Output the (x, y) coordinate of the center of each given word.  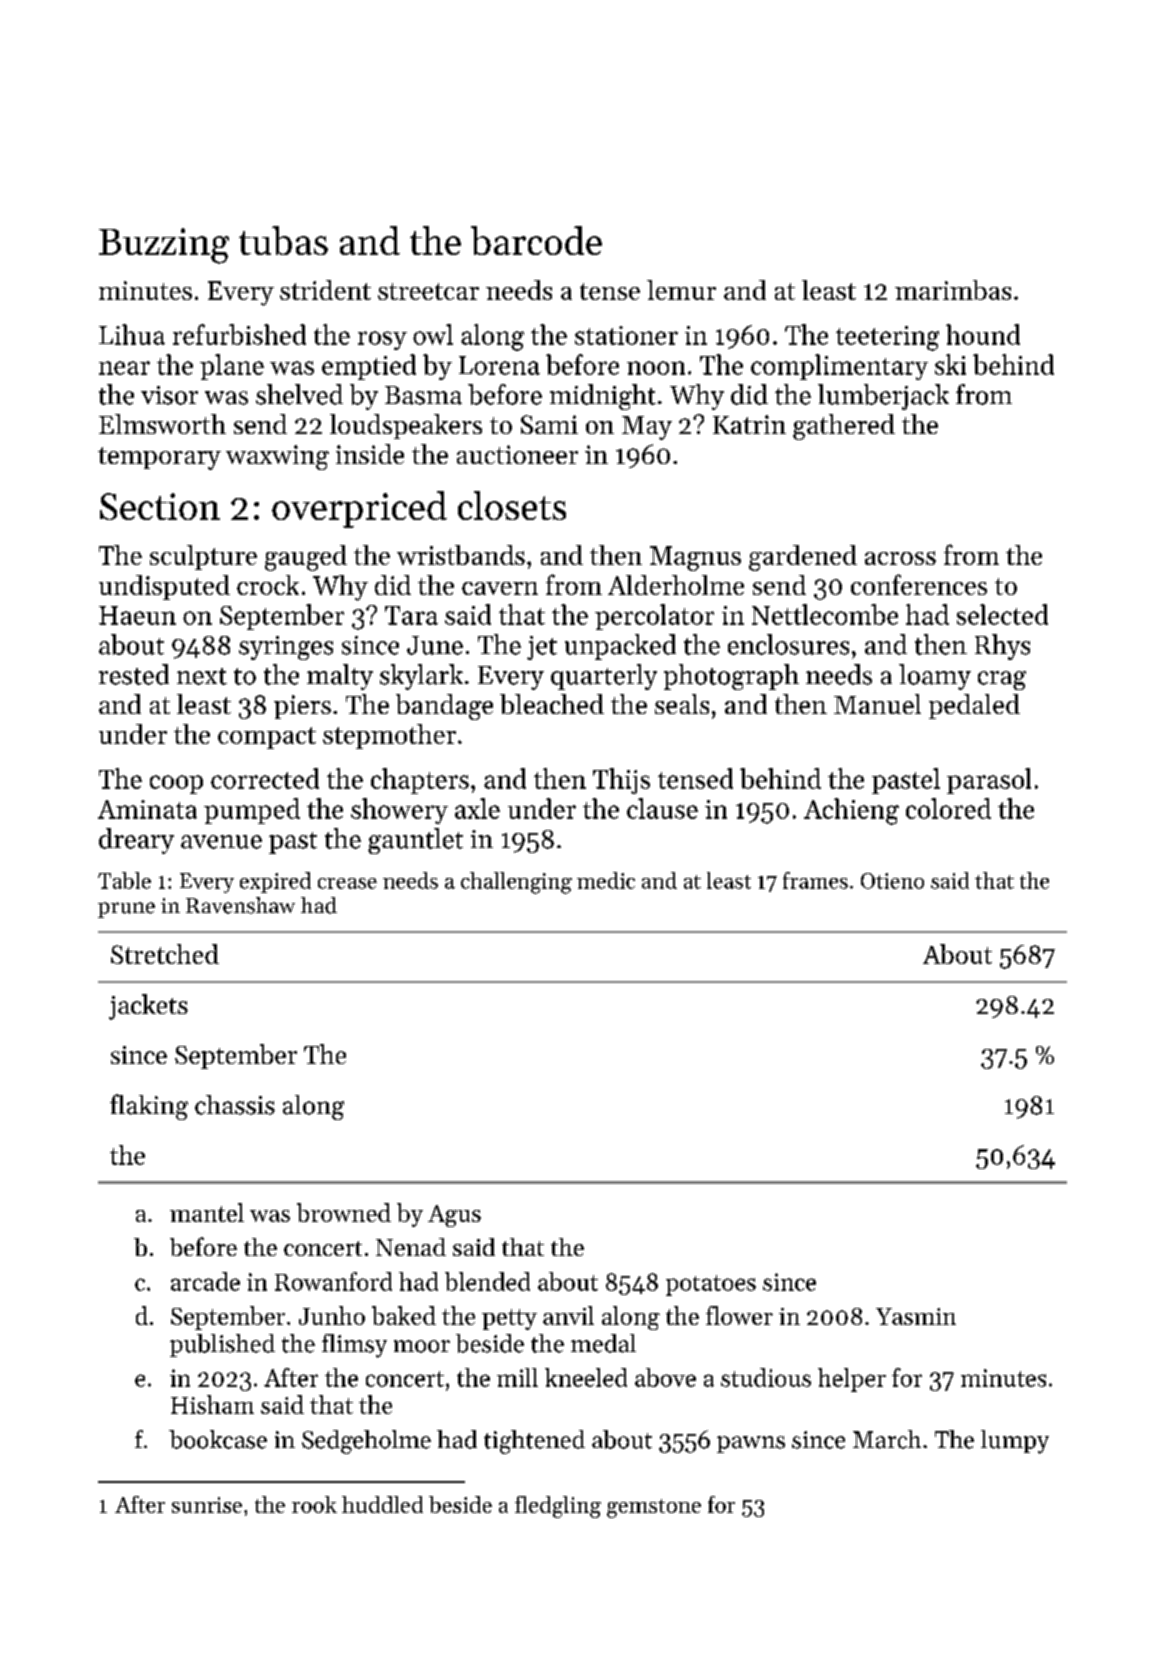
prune (126, 910)
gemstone (654, 1508)
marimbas (953, 290)
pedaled (974, 706)
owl (433, 334)
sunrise (207, 1505)
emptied (369, 367)
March (887, 1439)
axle (477, 808)
